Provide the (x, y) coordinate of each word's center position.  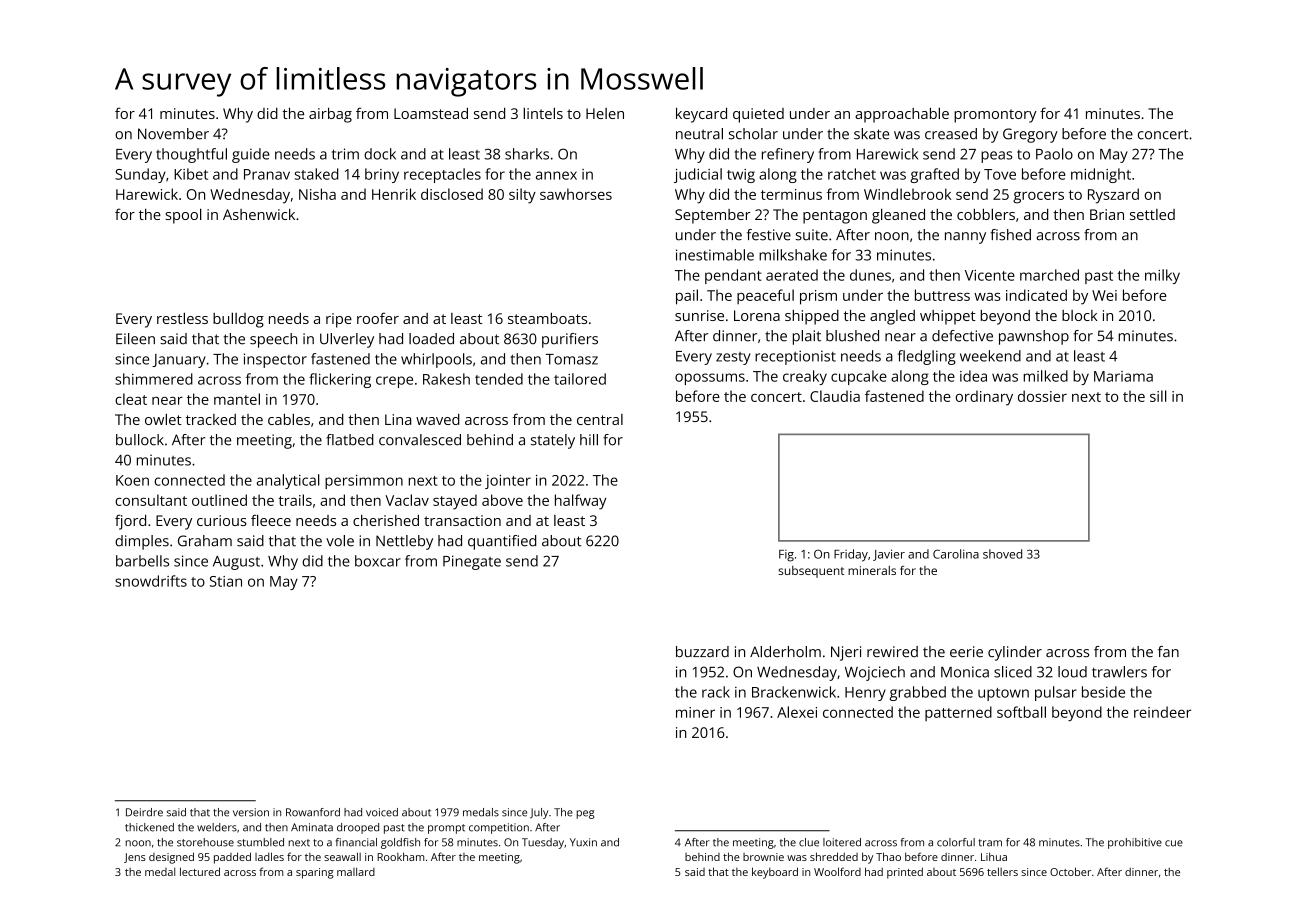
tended (499, 379)
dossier (1042, 396)
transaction (462, 520)
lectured (200, 871)
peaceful (765, 296)
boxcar (378, 561)
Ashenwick (259, 214)
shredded (834, 856)
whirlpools (436, 360)
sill (1158, 396)
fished (1010, 235)
